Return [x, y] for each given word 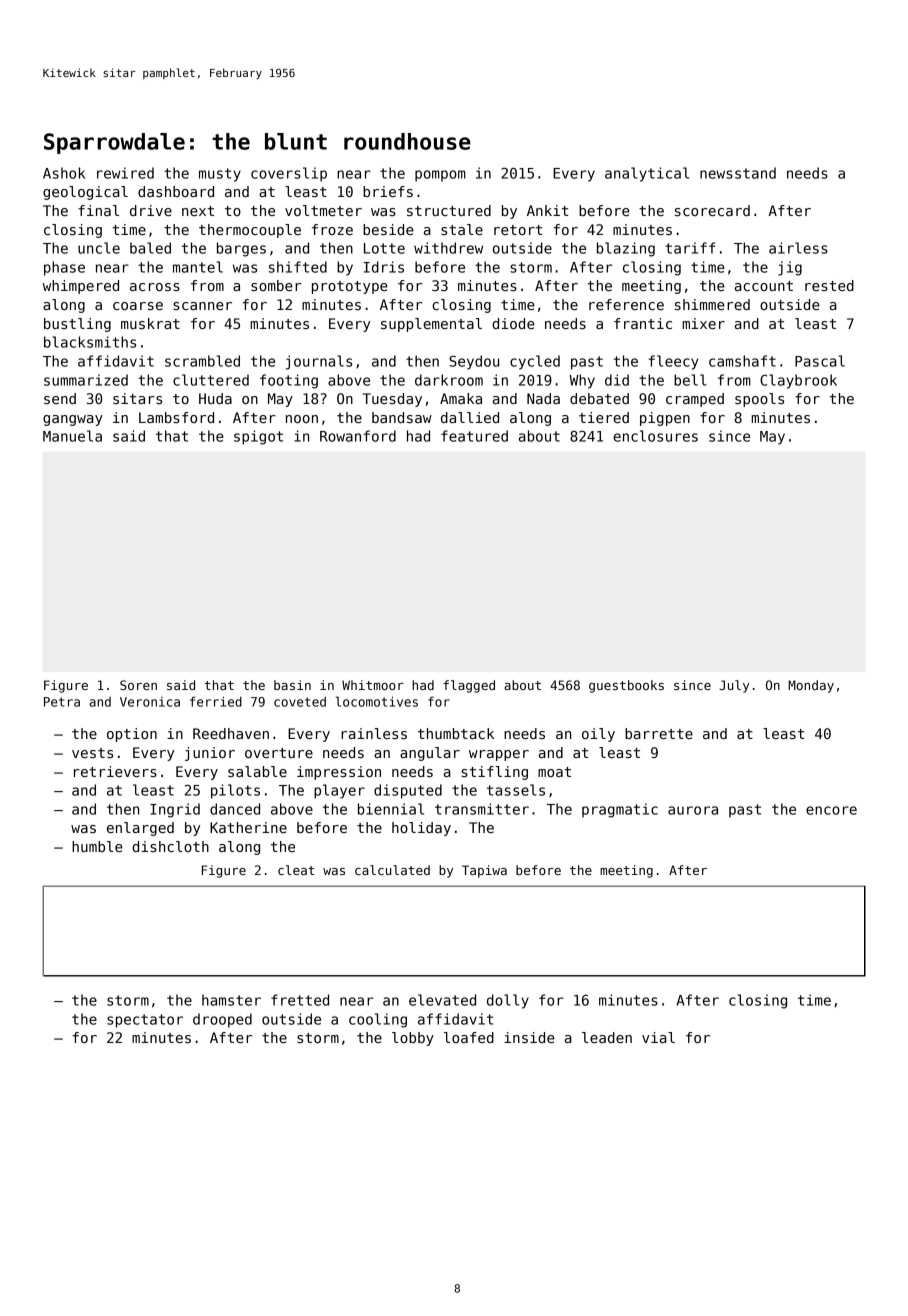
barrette [659, 733]
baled [150, 248]
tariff [690, 248]
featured [474, 436]
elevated [442, 1000]
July [734, 686]
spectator [145, 1021]
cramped [695, 400]
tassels [516, 790]
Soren [138, 685]
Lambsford [176, 417]
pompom [440, 176]
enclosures [655, 436]
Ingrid [175, 810]
